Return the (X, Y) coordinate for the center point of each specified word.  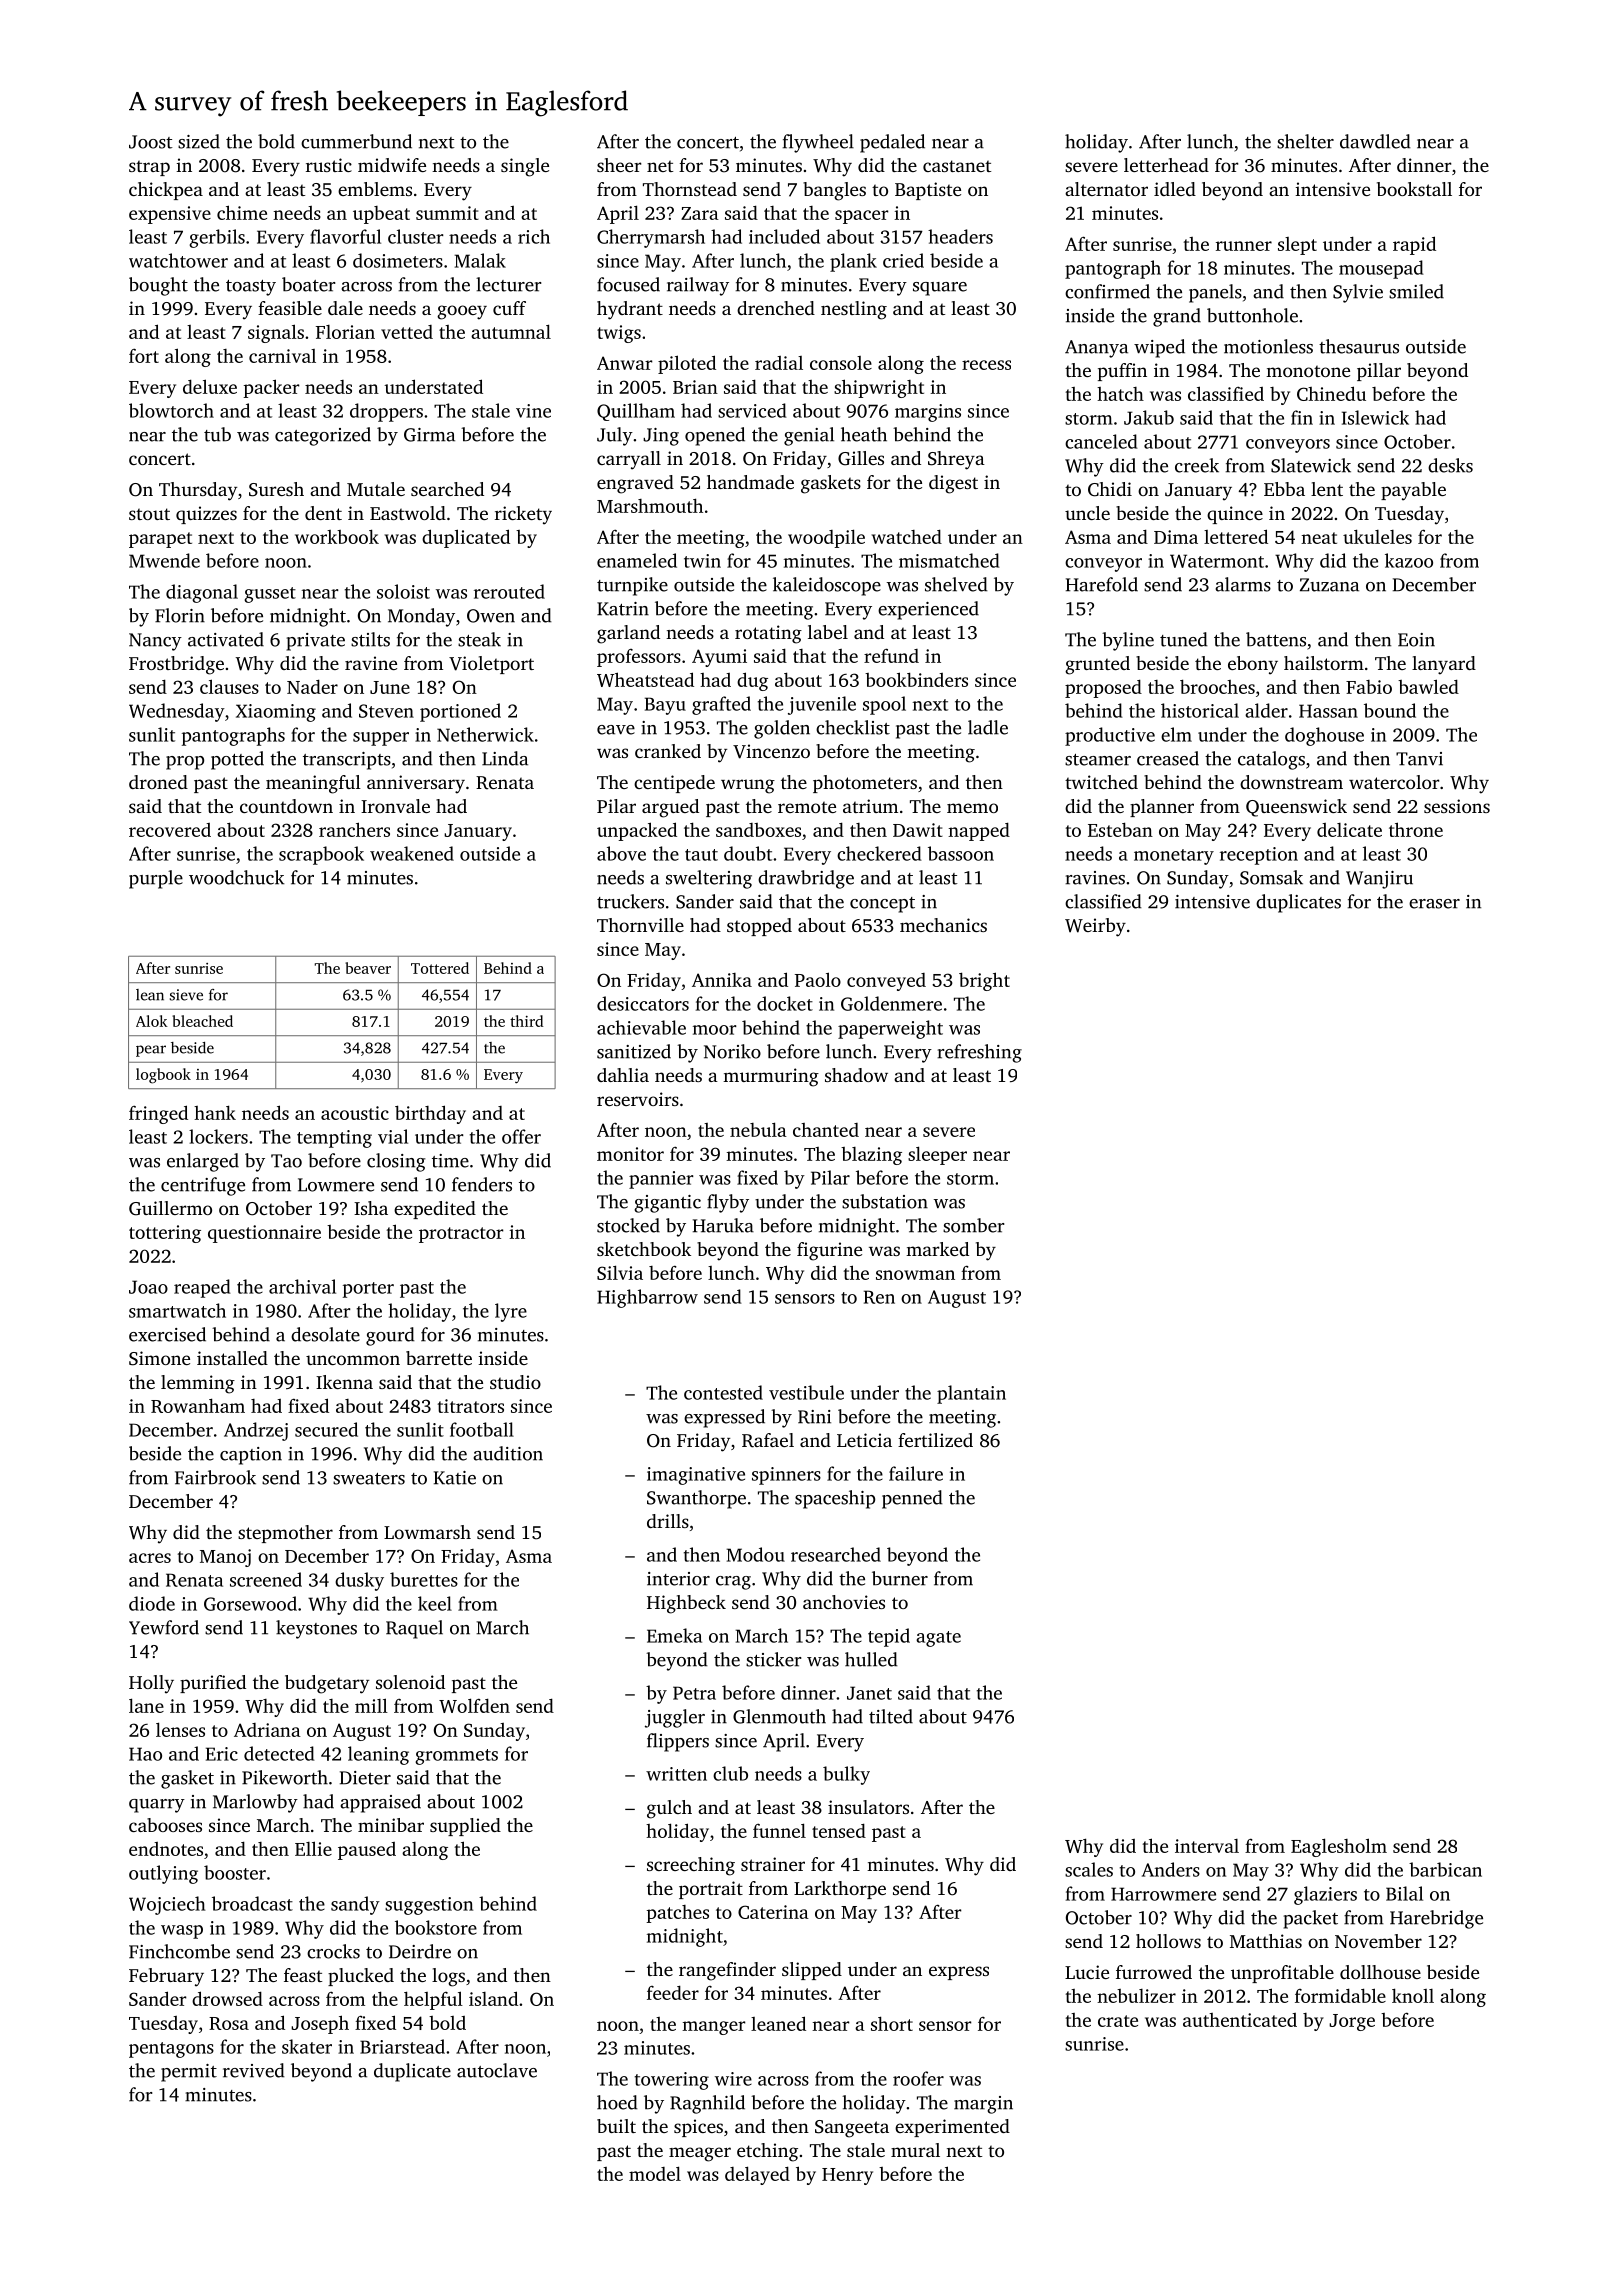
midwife (392, 165)
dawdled (1375, 141)
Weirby (1095, 927)
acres (150, 1558)
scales (1089, 1869)
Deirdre (420, 1951)
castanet (957, 166)
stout (149, 514)
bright (984, 981)
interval (1207, 1846)
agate (938, 1639)
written (676, 1774)
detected (279, 1753)
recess (986, 365)
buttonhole (1252, 315)
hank (215, 1112)
